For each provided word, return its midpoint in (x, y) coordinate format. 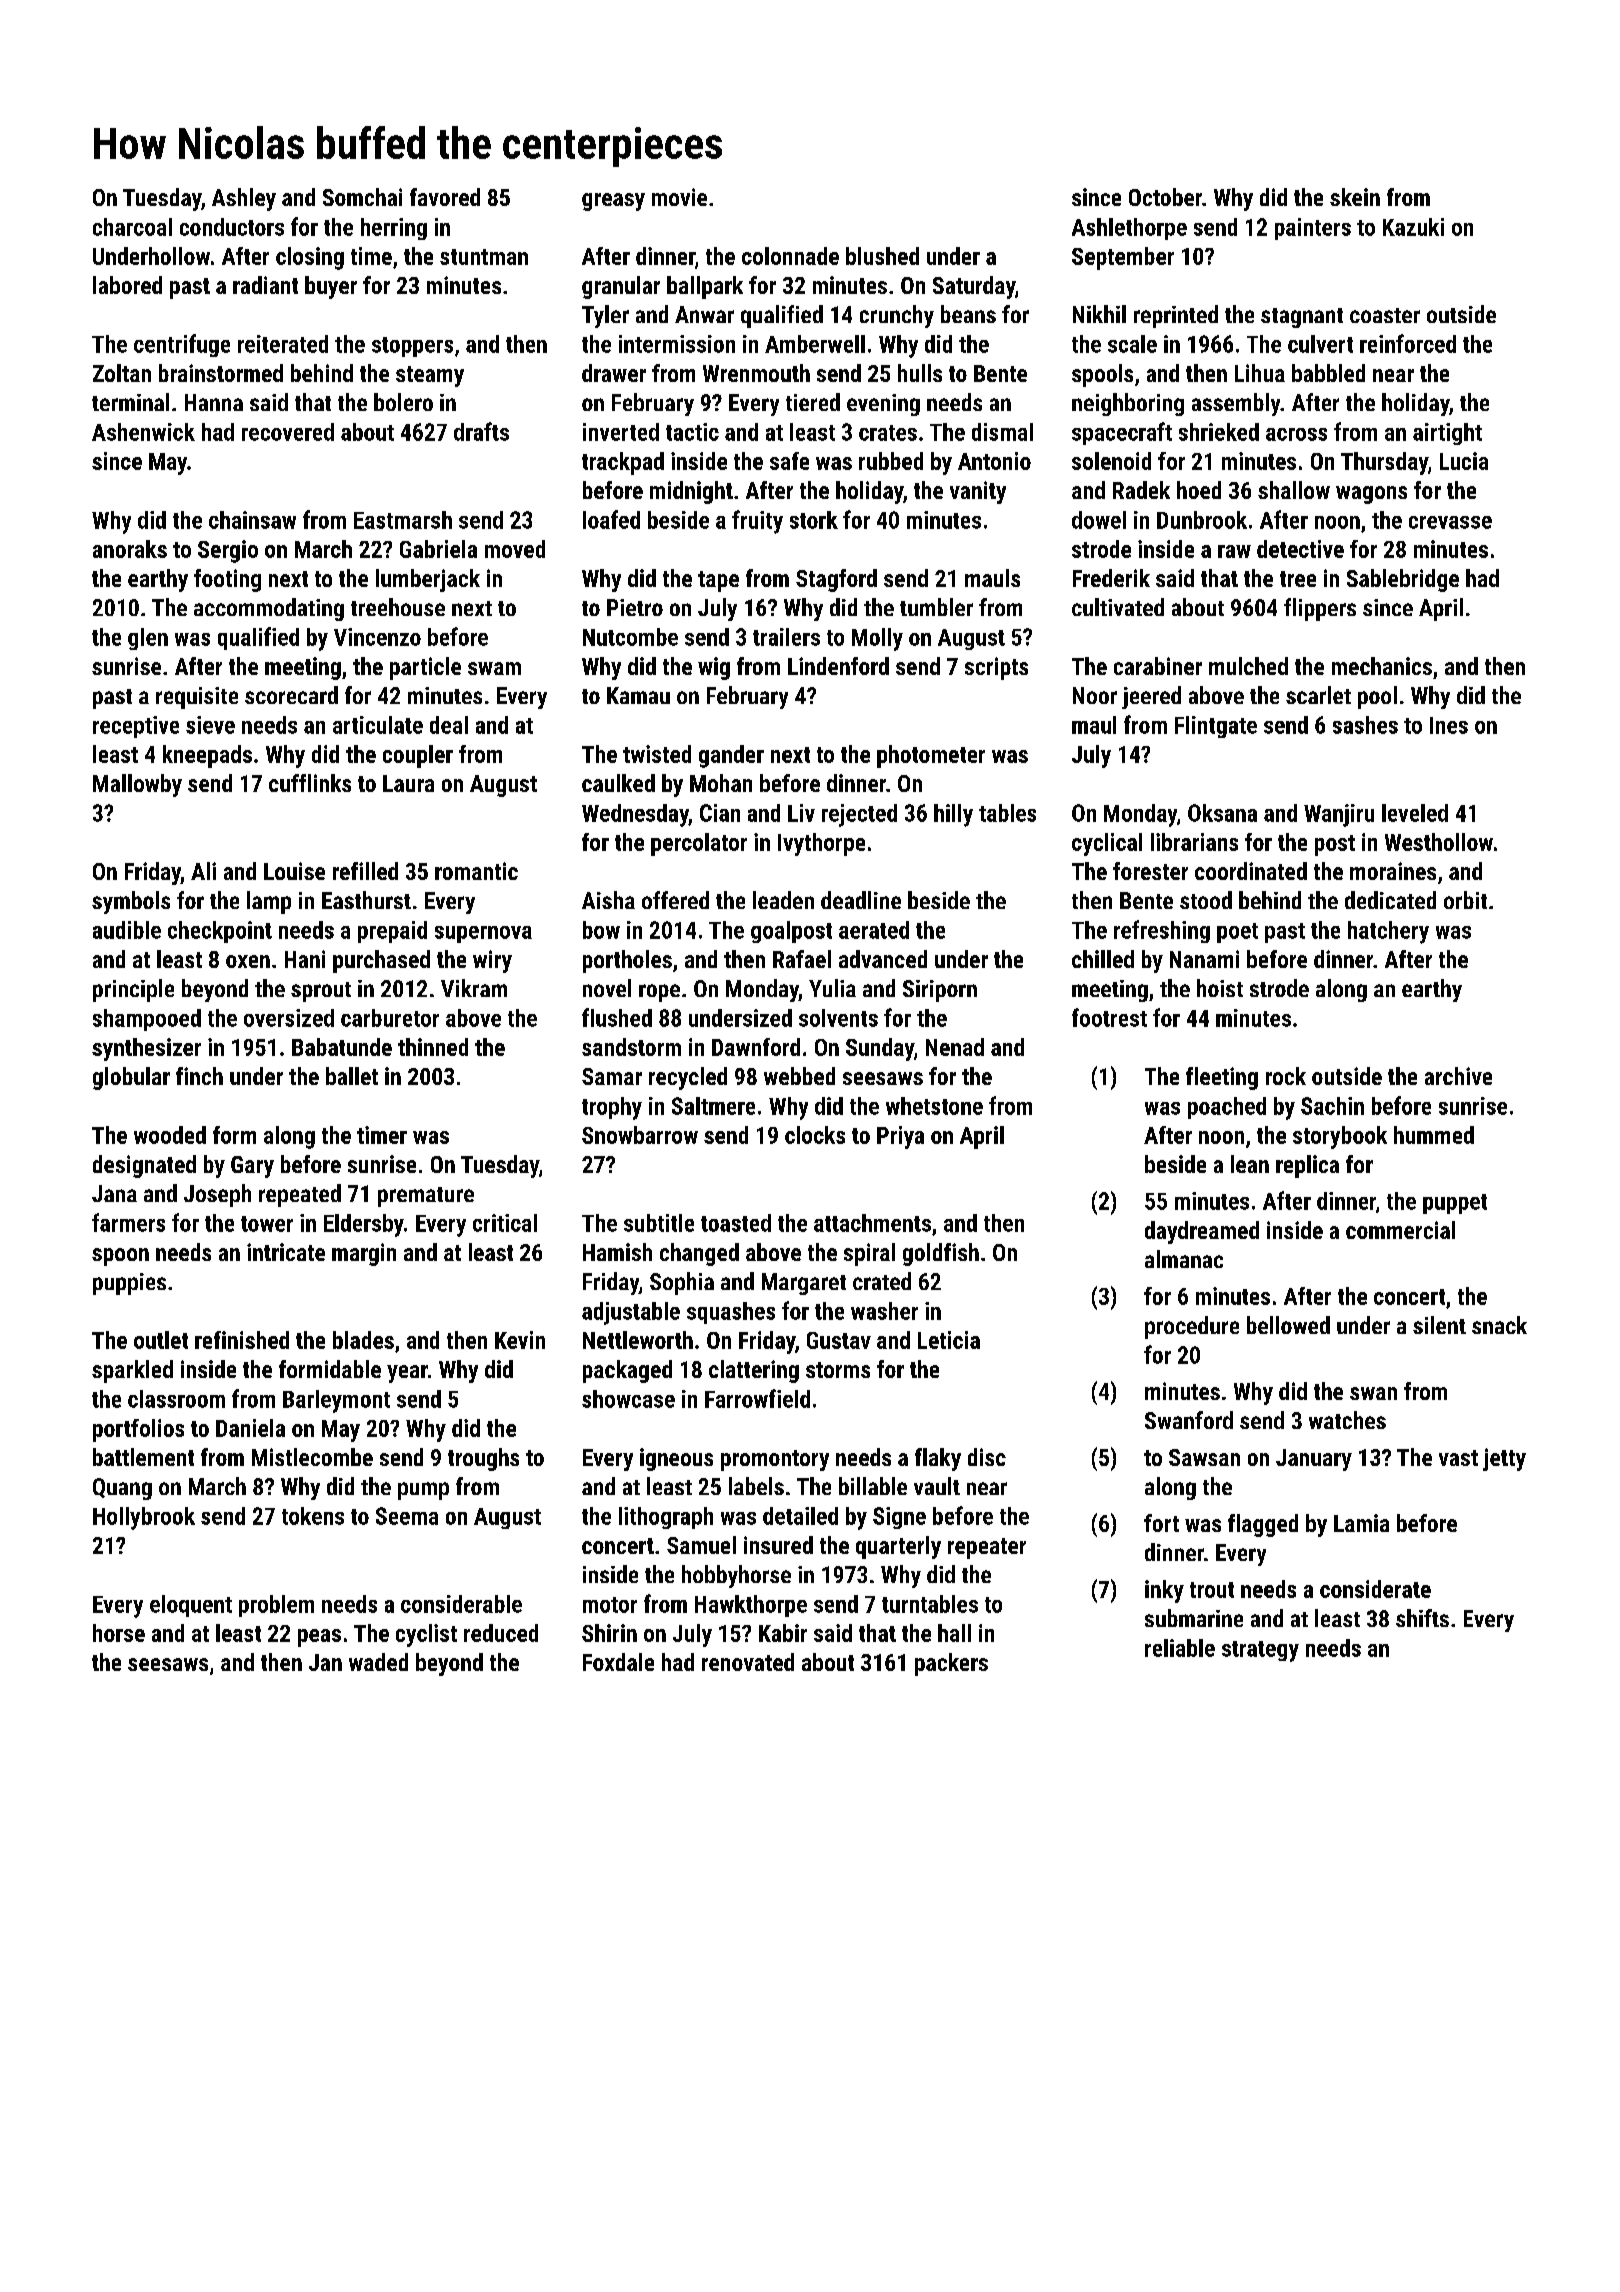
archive (1458, 1076)
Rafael (802, 959)
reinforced (1408, 343)
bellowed (1288, 1325)
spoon (120, 1257)
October (1165, 197)
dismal (1002, 432)
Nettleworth (638, 1340)
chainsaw (252, 520)
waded (378, 1662)
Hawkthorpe (751, 1606)
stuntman (484, 257)
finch (199, 1076)
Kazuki (1413, 227)
